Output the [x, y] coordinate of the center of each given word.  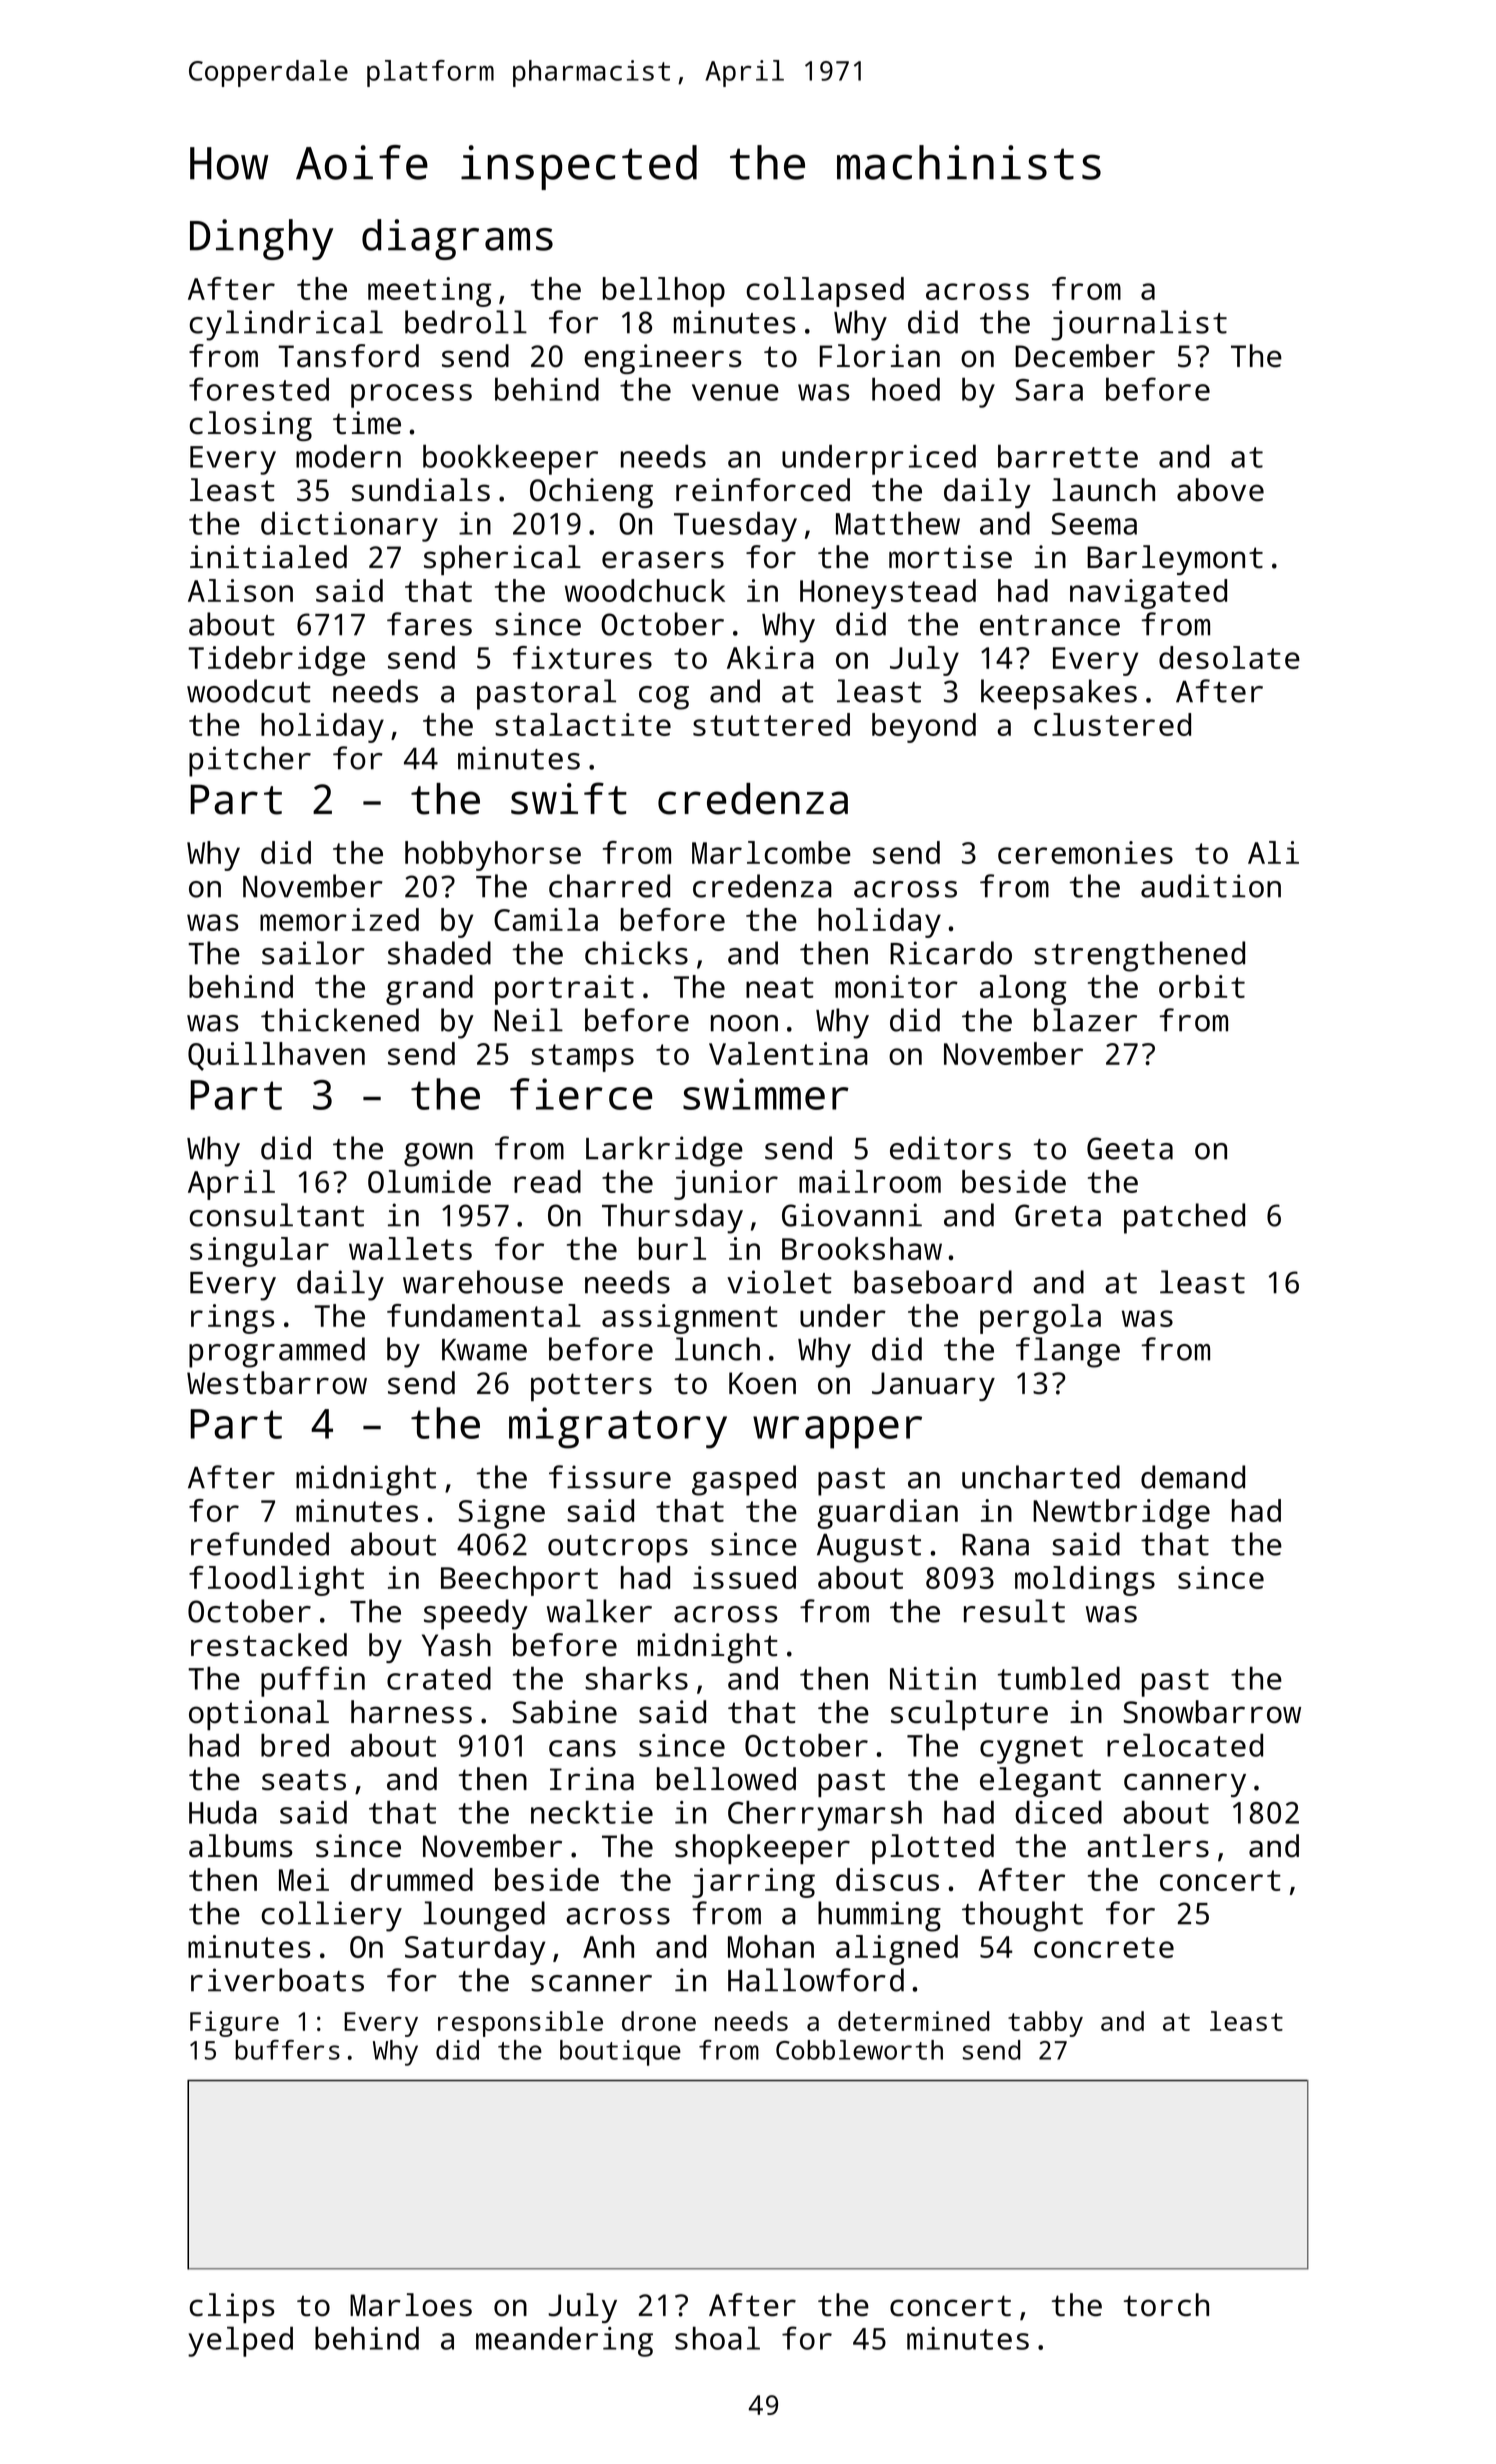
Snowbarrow [1212, 1712]
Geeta [1130, 1148]
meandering [564, 2341]
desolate [1229, 657]
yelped [240, 2341]
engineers [663, 359]
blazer [1085, 1020]
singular [259, 1252]
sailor [313, 953]
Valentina [788, 1053]
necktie [592, 1812]
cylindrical [286, 325]
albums [241, 1846]
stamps [582, 1058]
